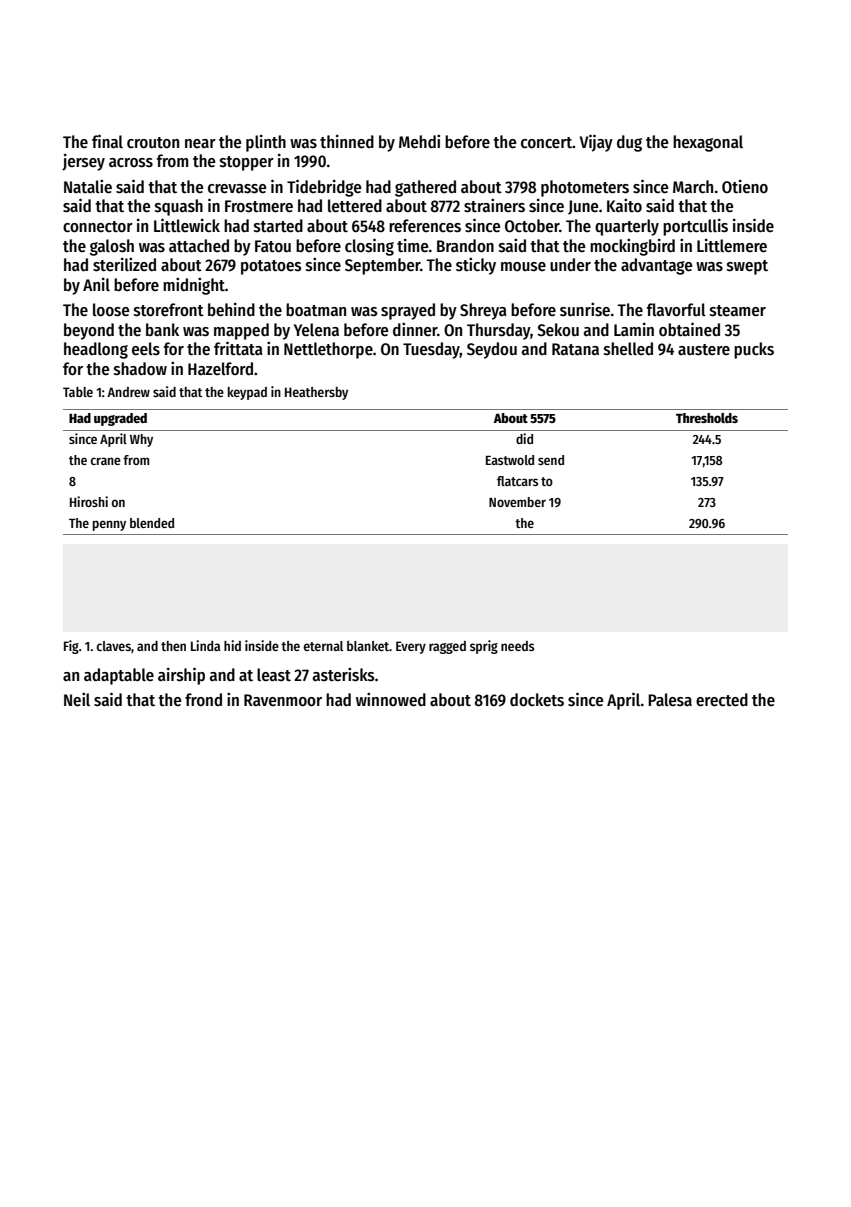 This image has height=1207, width=851. Describe the element at coordinates (71, 647) in the image. I see `Fig` at that location.
